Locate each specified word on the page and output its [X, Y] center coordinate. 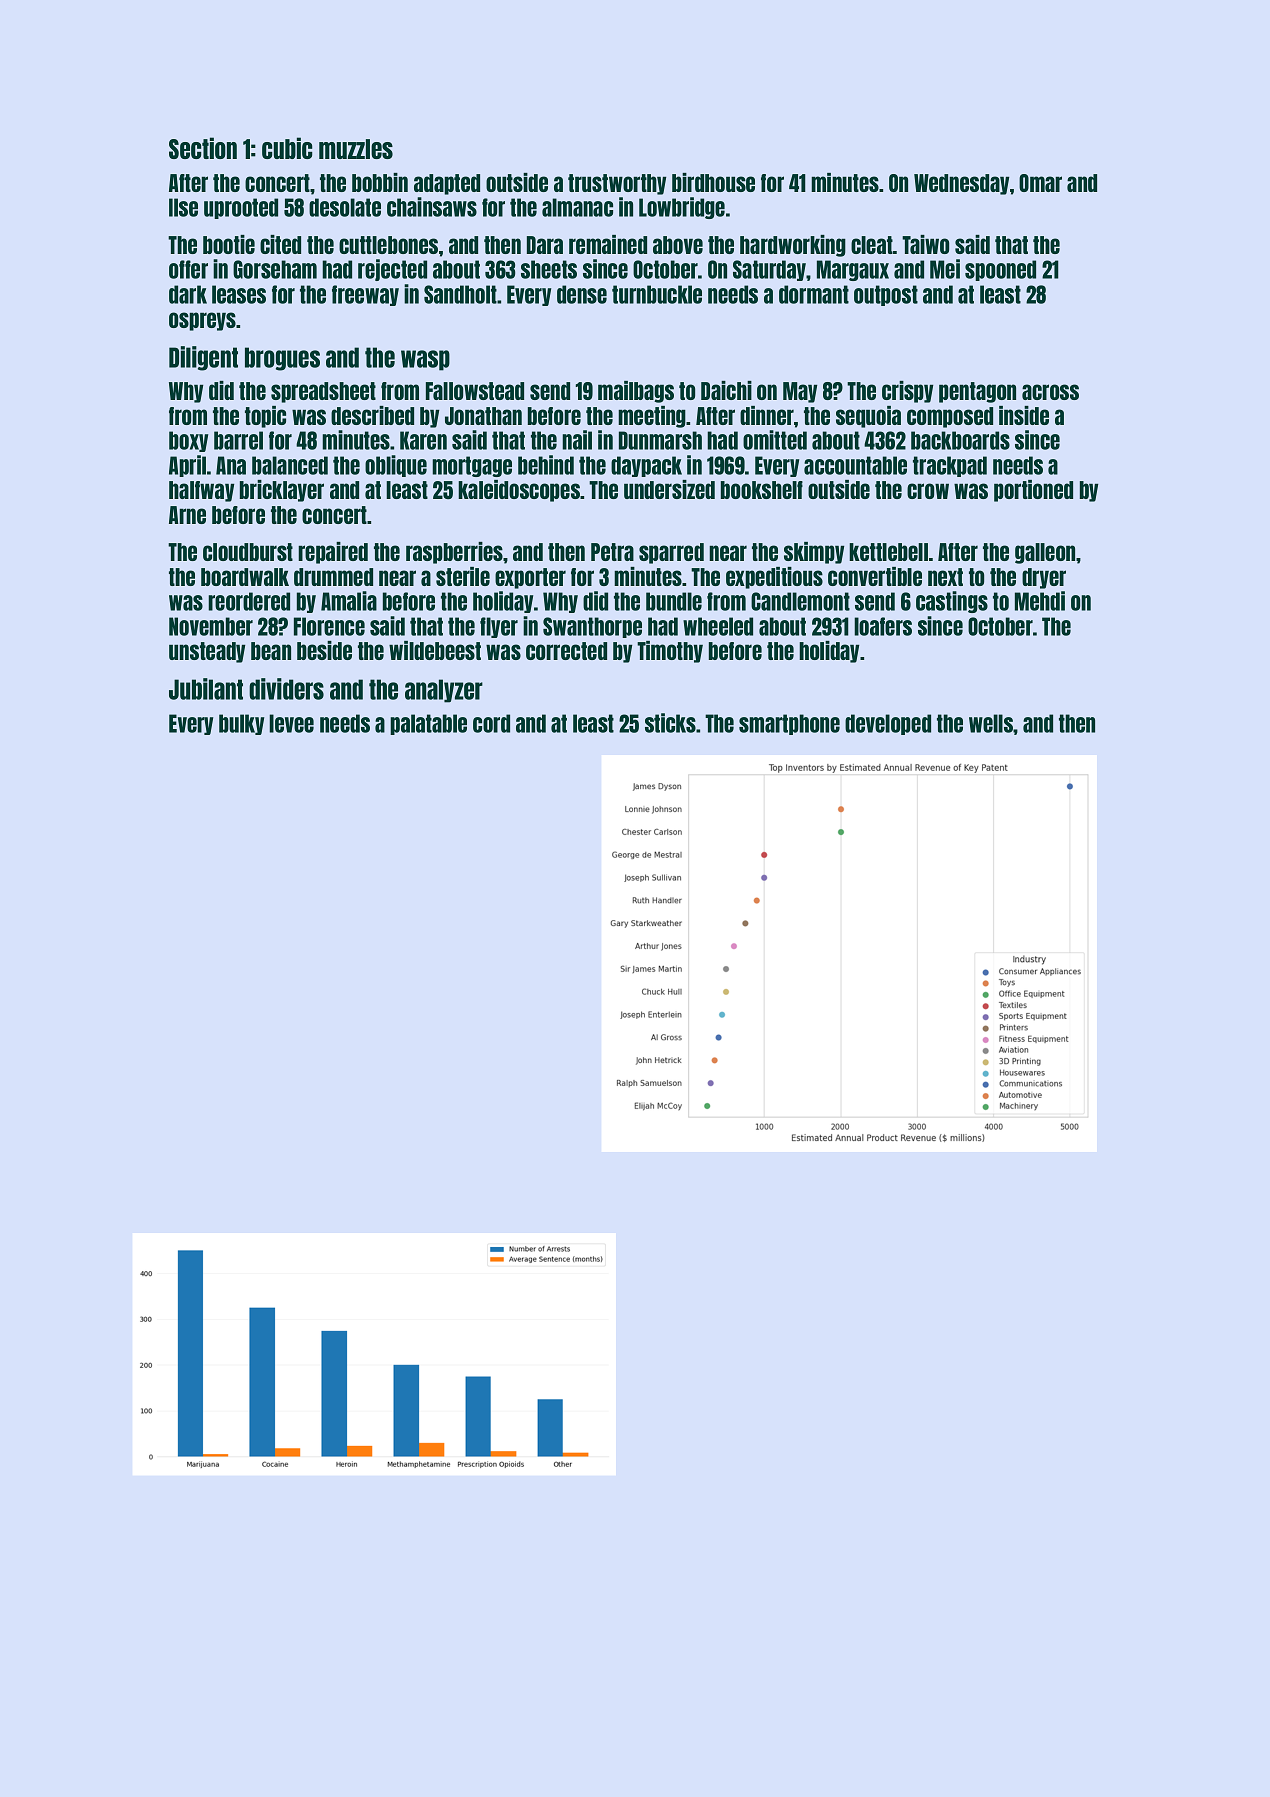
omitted [775, 440]
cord [491, 723]
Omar [1040, 183]
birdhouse [713, 182]
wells [991, 723]
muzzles [356, 149]
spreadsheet [323, 392]
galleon [1045, 553]
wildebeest [435, 650]
